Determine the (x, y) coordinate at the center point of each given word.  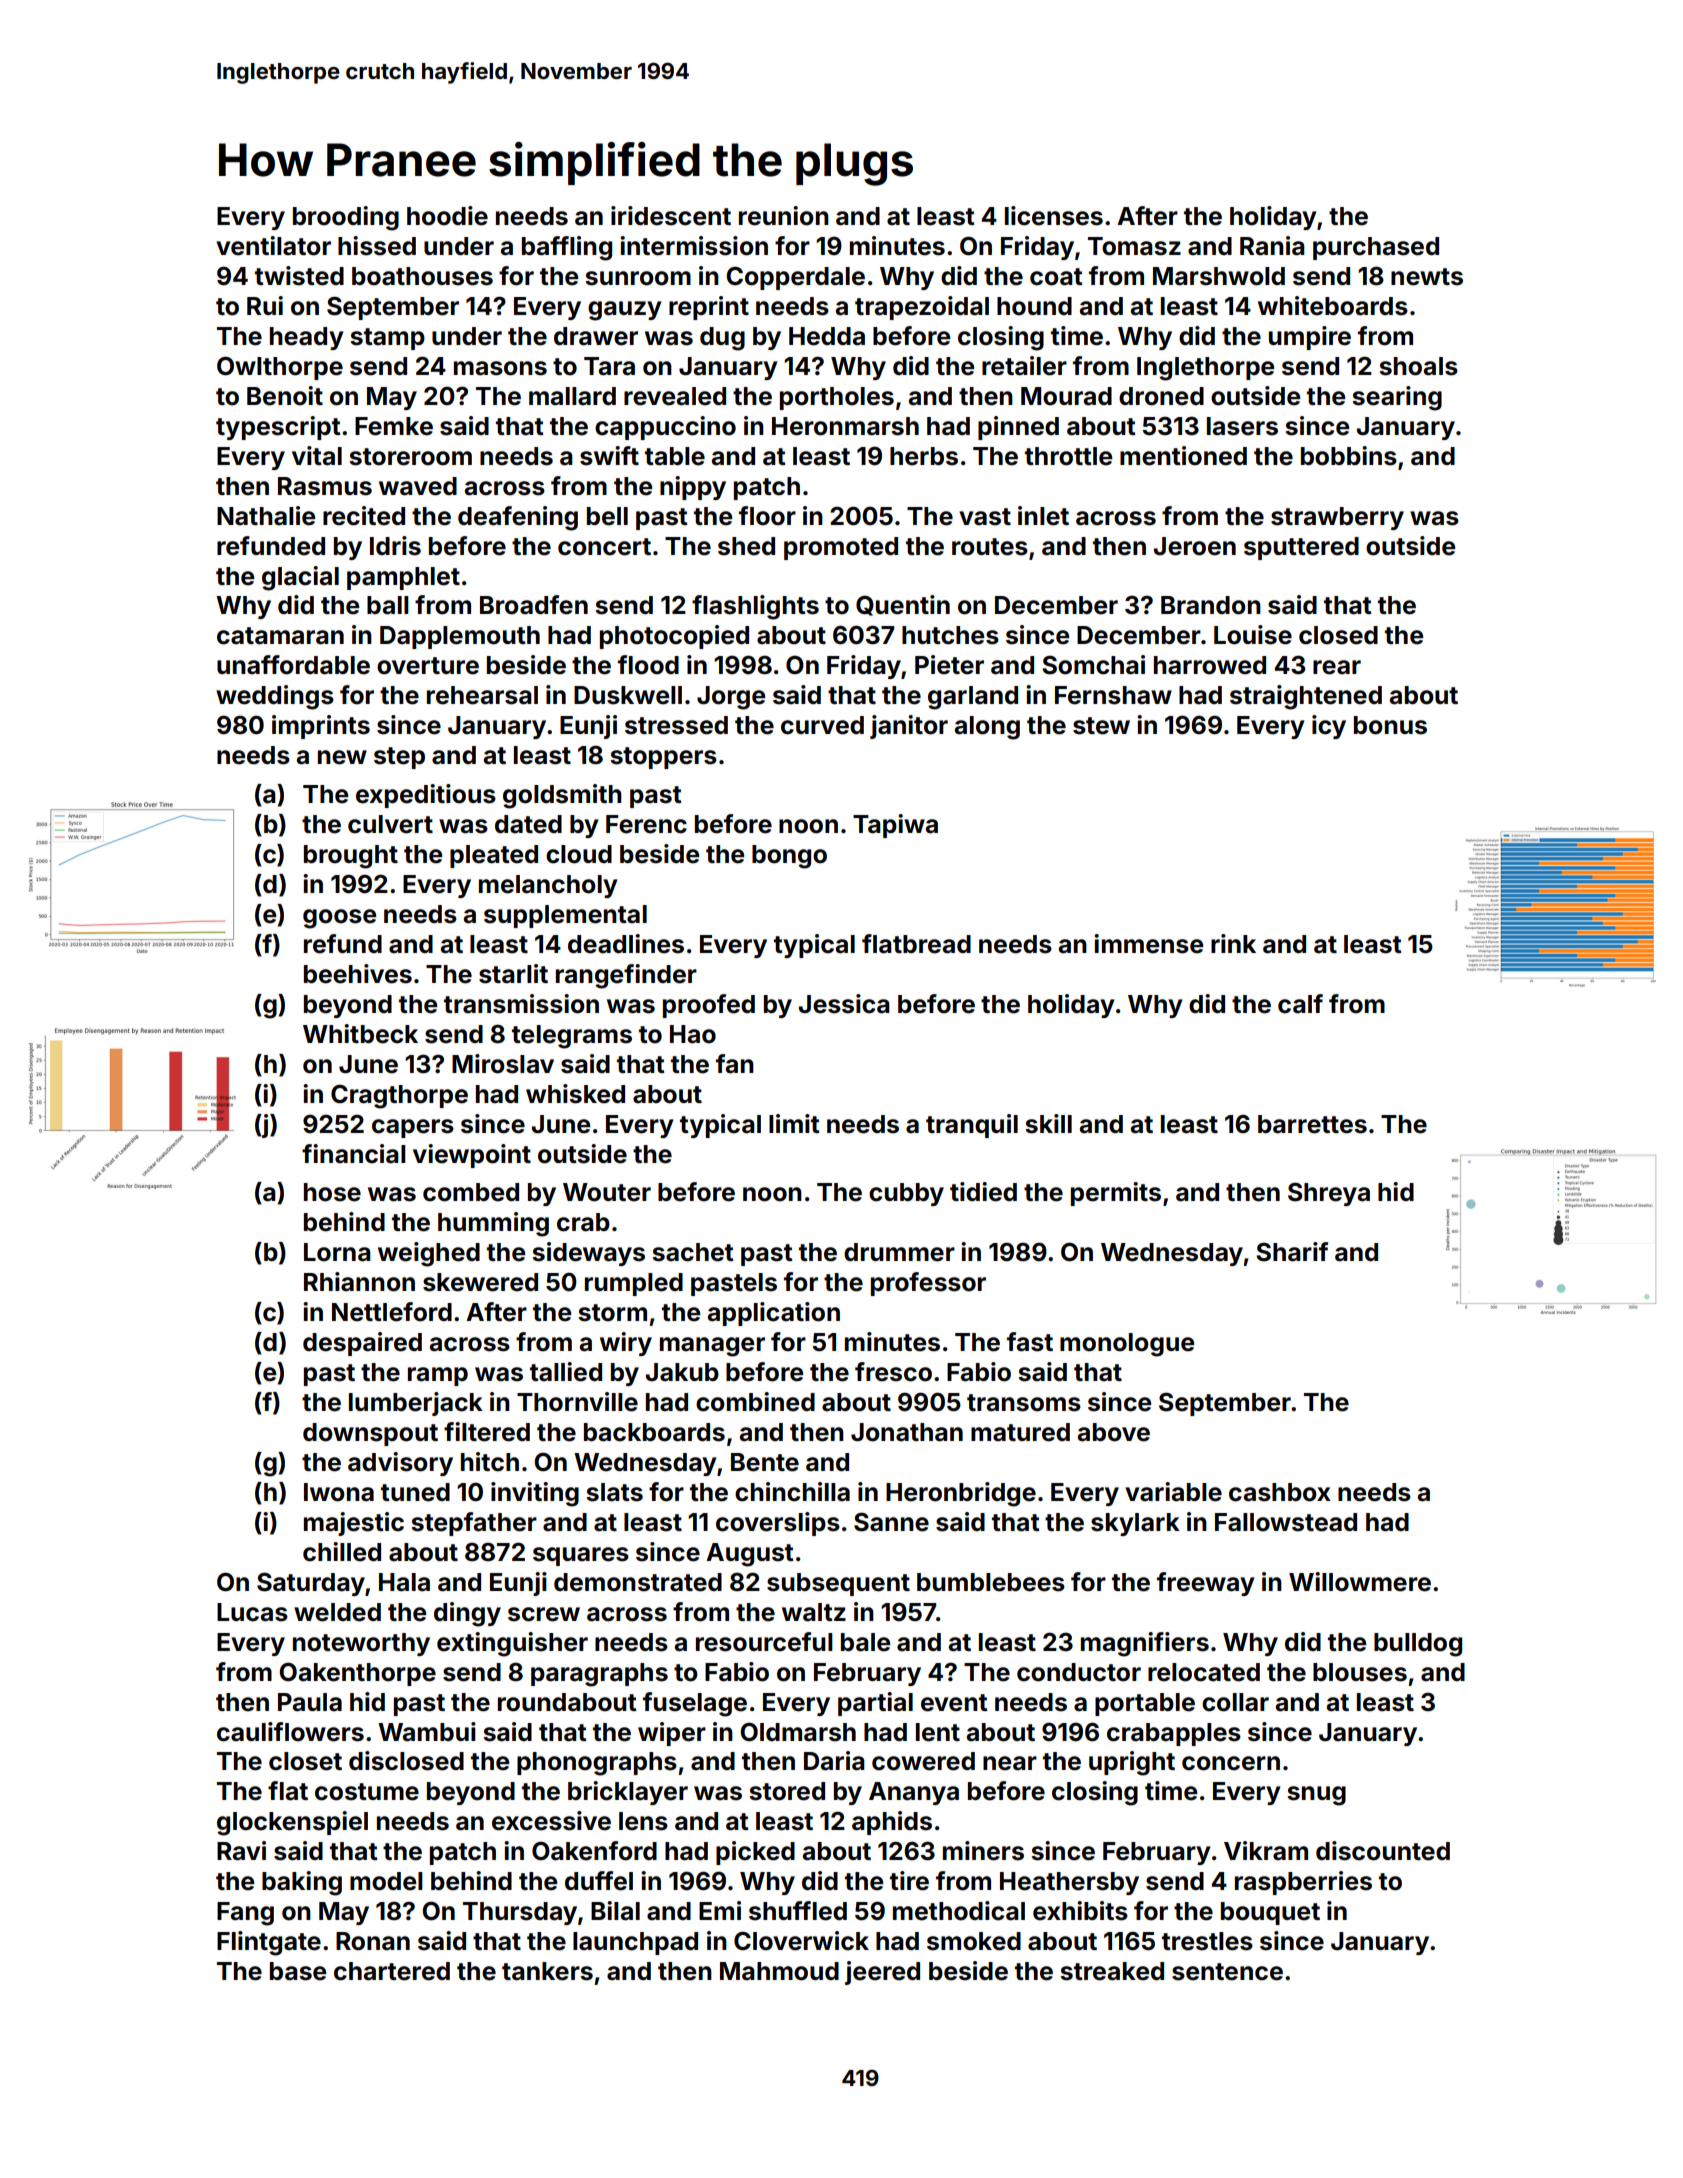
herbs (924, 456)
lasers (1242, 426)
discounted (1383, 1851)
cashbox (1280, 1492)
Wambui (427, 1732)
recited (364, 516)
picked (755, 1853)
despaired (362, 1344)
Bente (765, 1462)
